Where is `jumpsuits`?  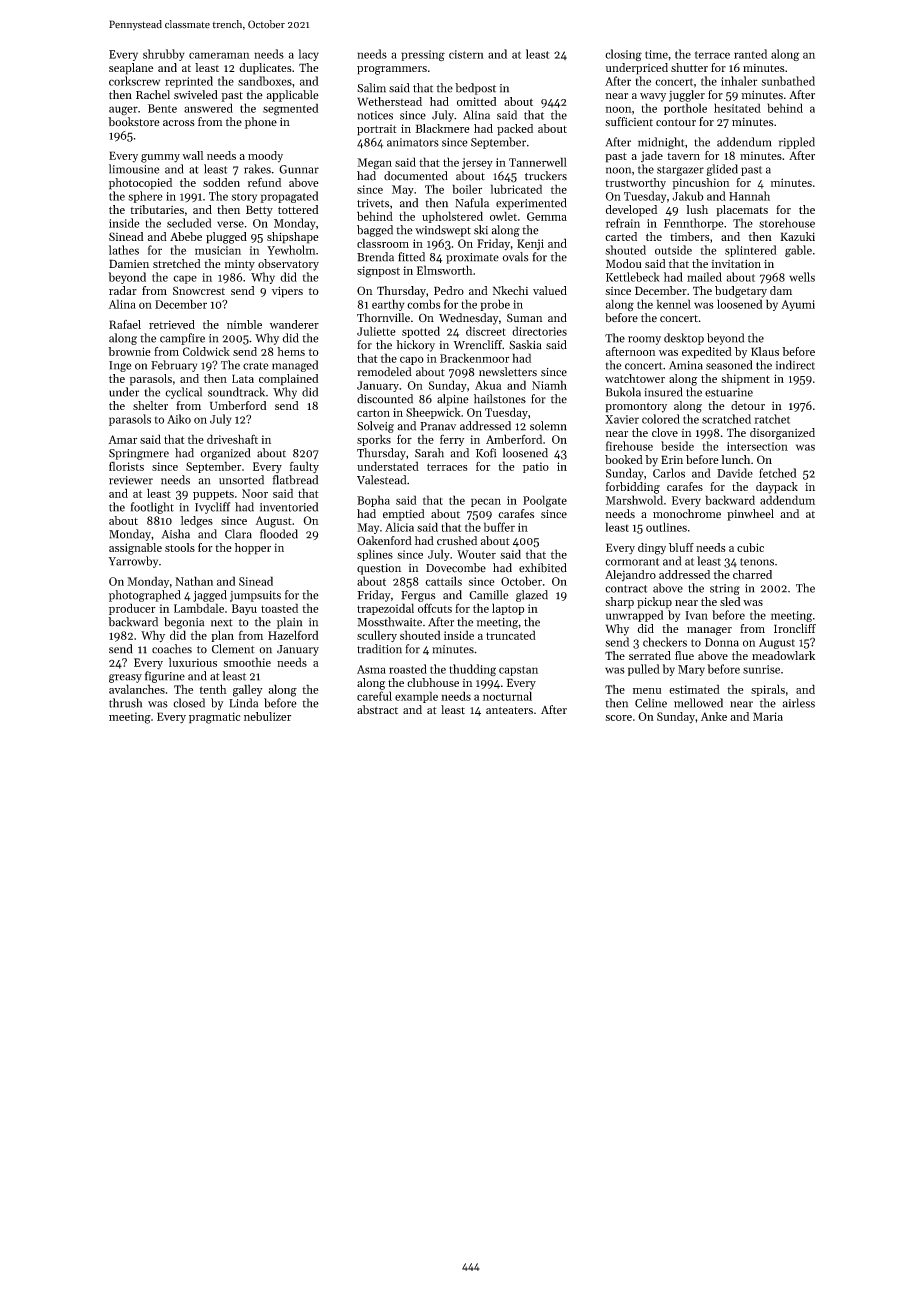
jumpsuits is located at coordinates (255, 596).
